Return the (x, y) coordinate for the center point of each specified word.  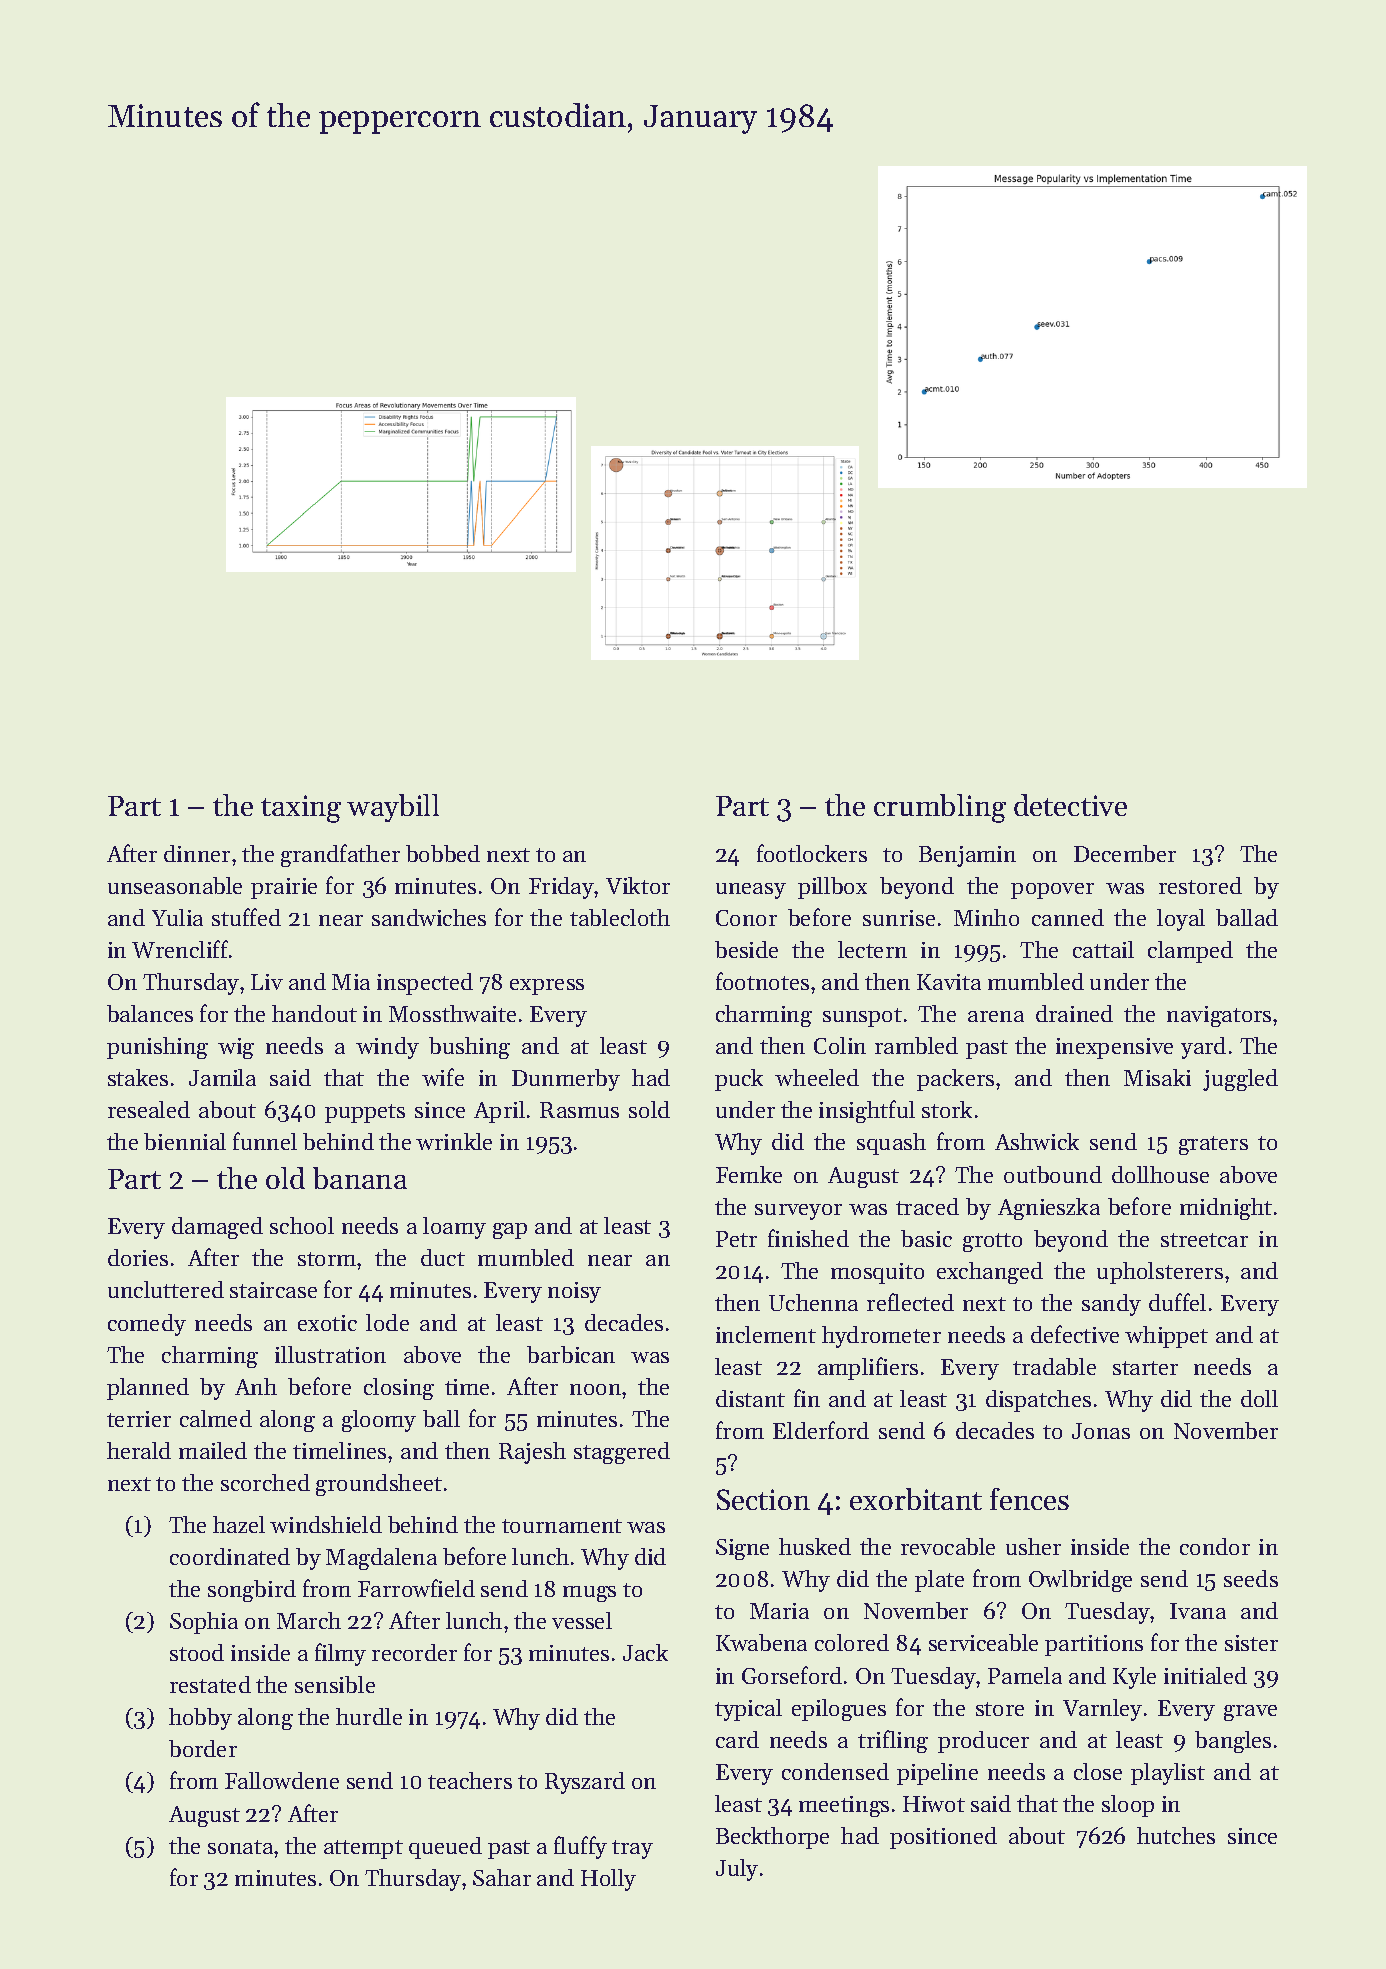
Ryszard (585, 1783)
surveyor (798, 1212)
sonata (240, 1847)
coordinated (230, 1556)
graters (1213, 1145)
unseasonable (175, 885)
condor (1215, 1546)
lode (387, 1322)
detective (1070, 805)
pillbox (832, 888)
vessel (582, 1620)
